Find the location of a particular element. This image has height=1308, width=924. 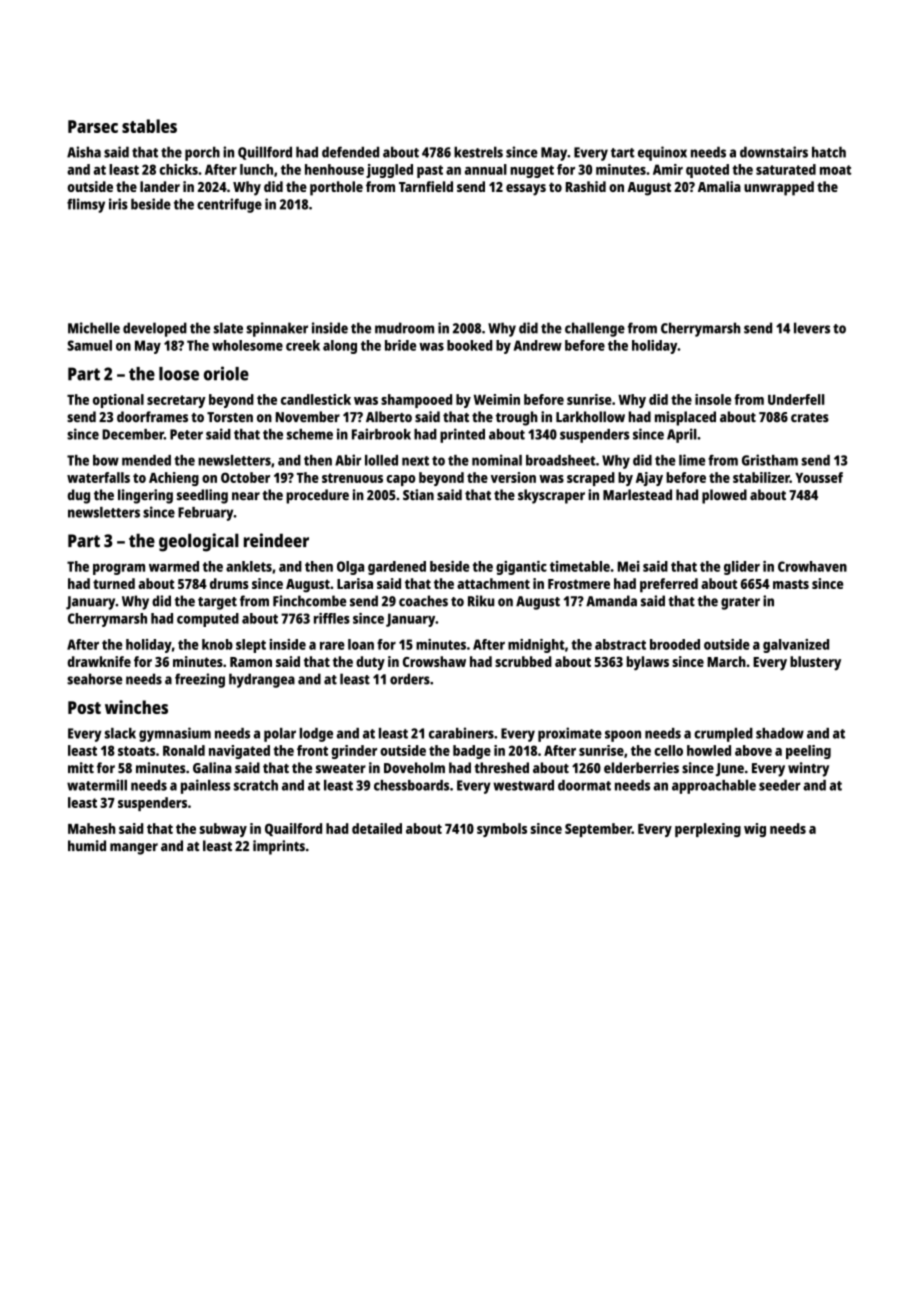

stables is located at coordinates (149, 126).
